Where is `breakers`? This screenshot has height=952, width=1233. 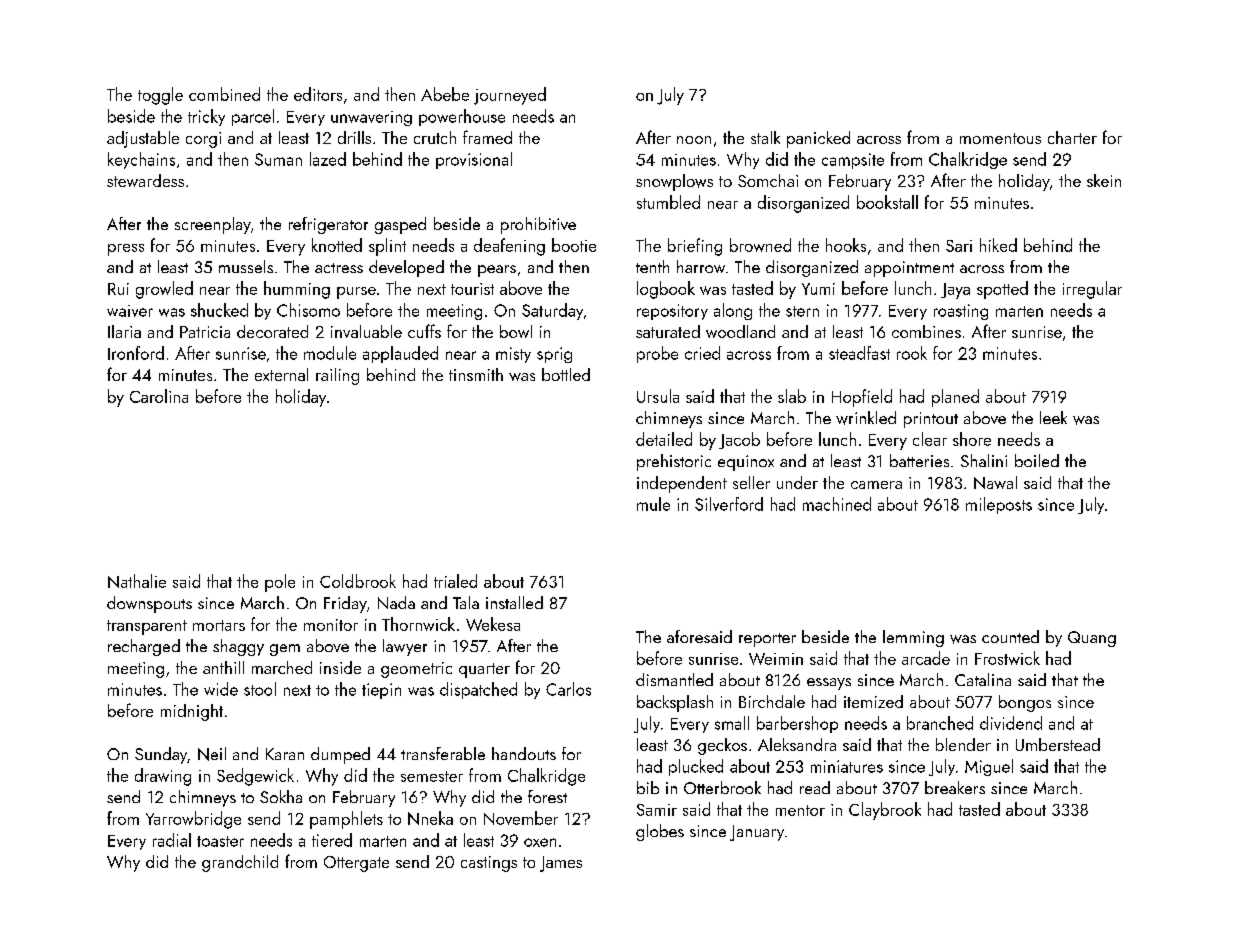
breakers is located at coordinates (955, 787).
